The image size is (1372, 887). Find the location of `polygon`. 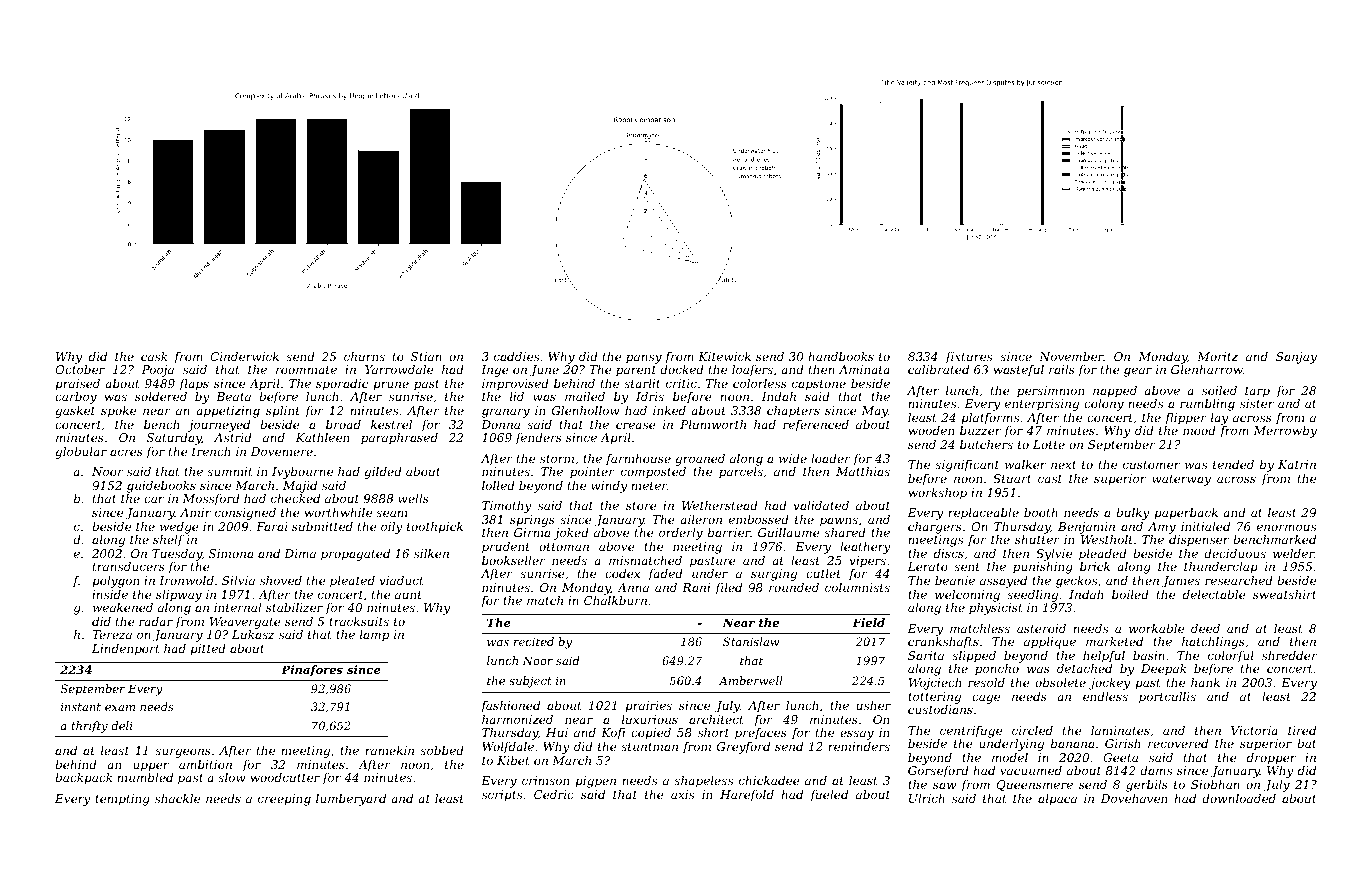

polygon is located at coordinates (115, 582).
